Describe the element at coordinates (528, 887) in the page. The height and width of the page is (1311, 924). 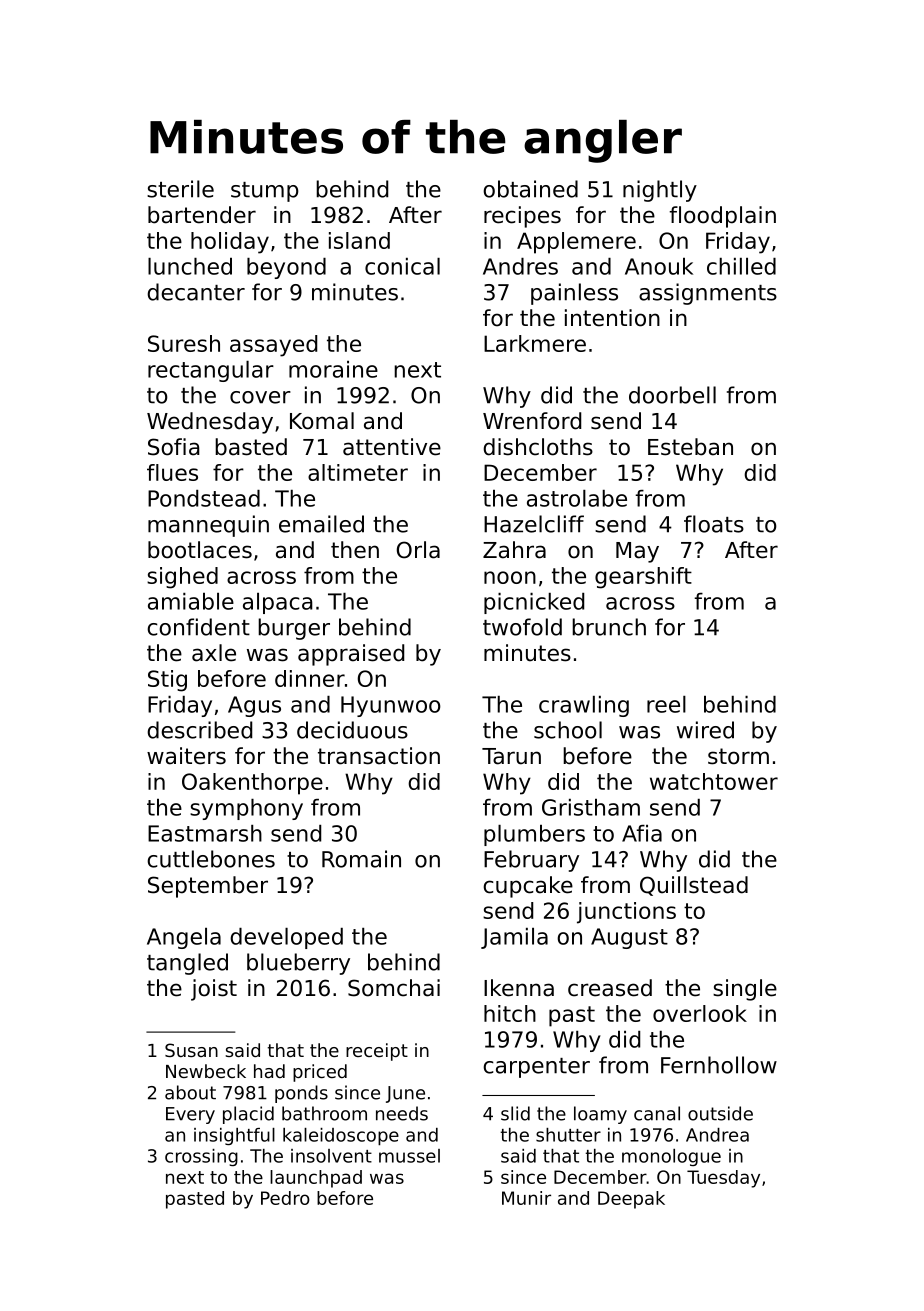
I see `cupcake` at that location.
